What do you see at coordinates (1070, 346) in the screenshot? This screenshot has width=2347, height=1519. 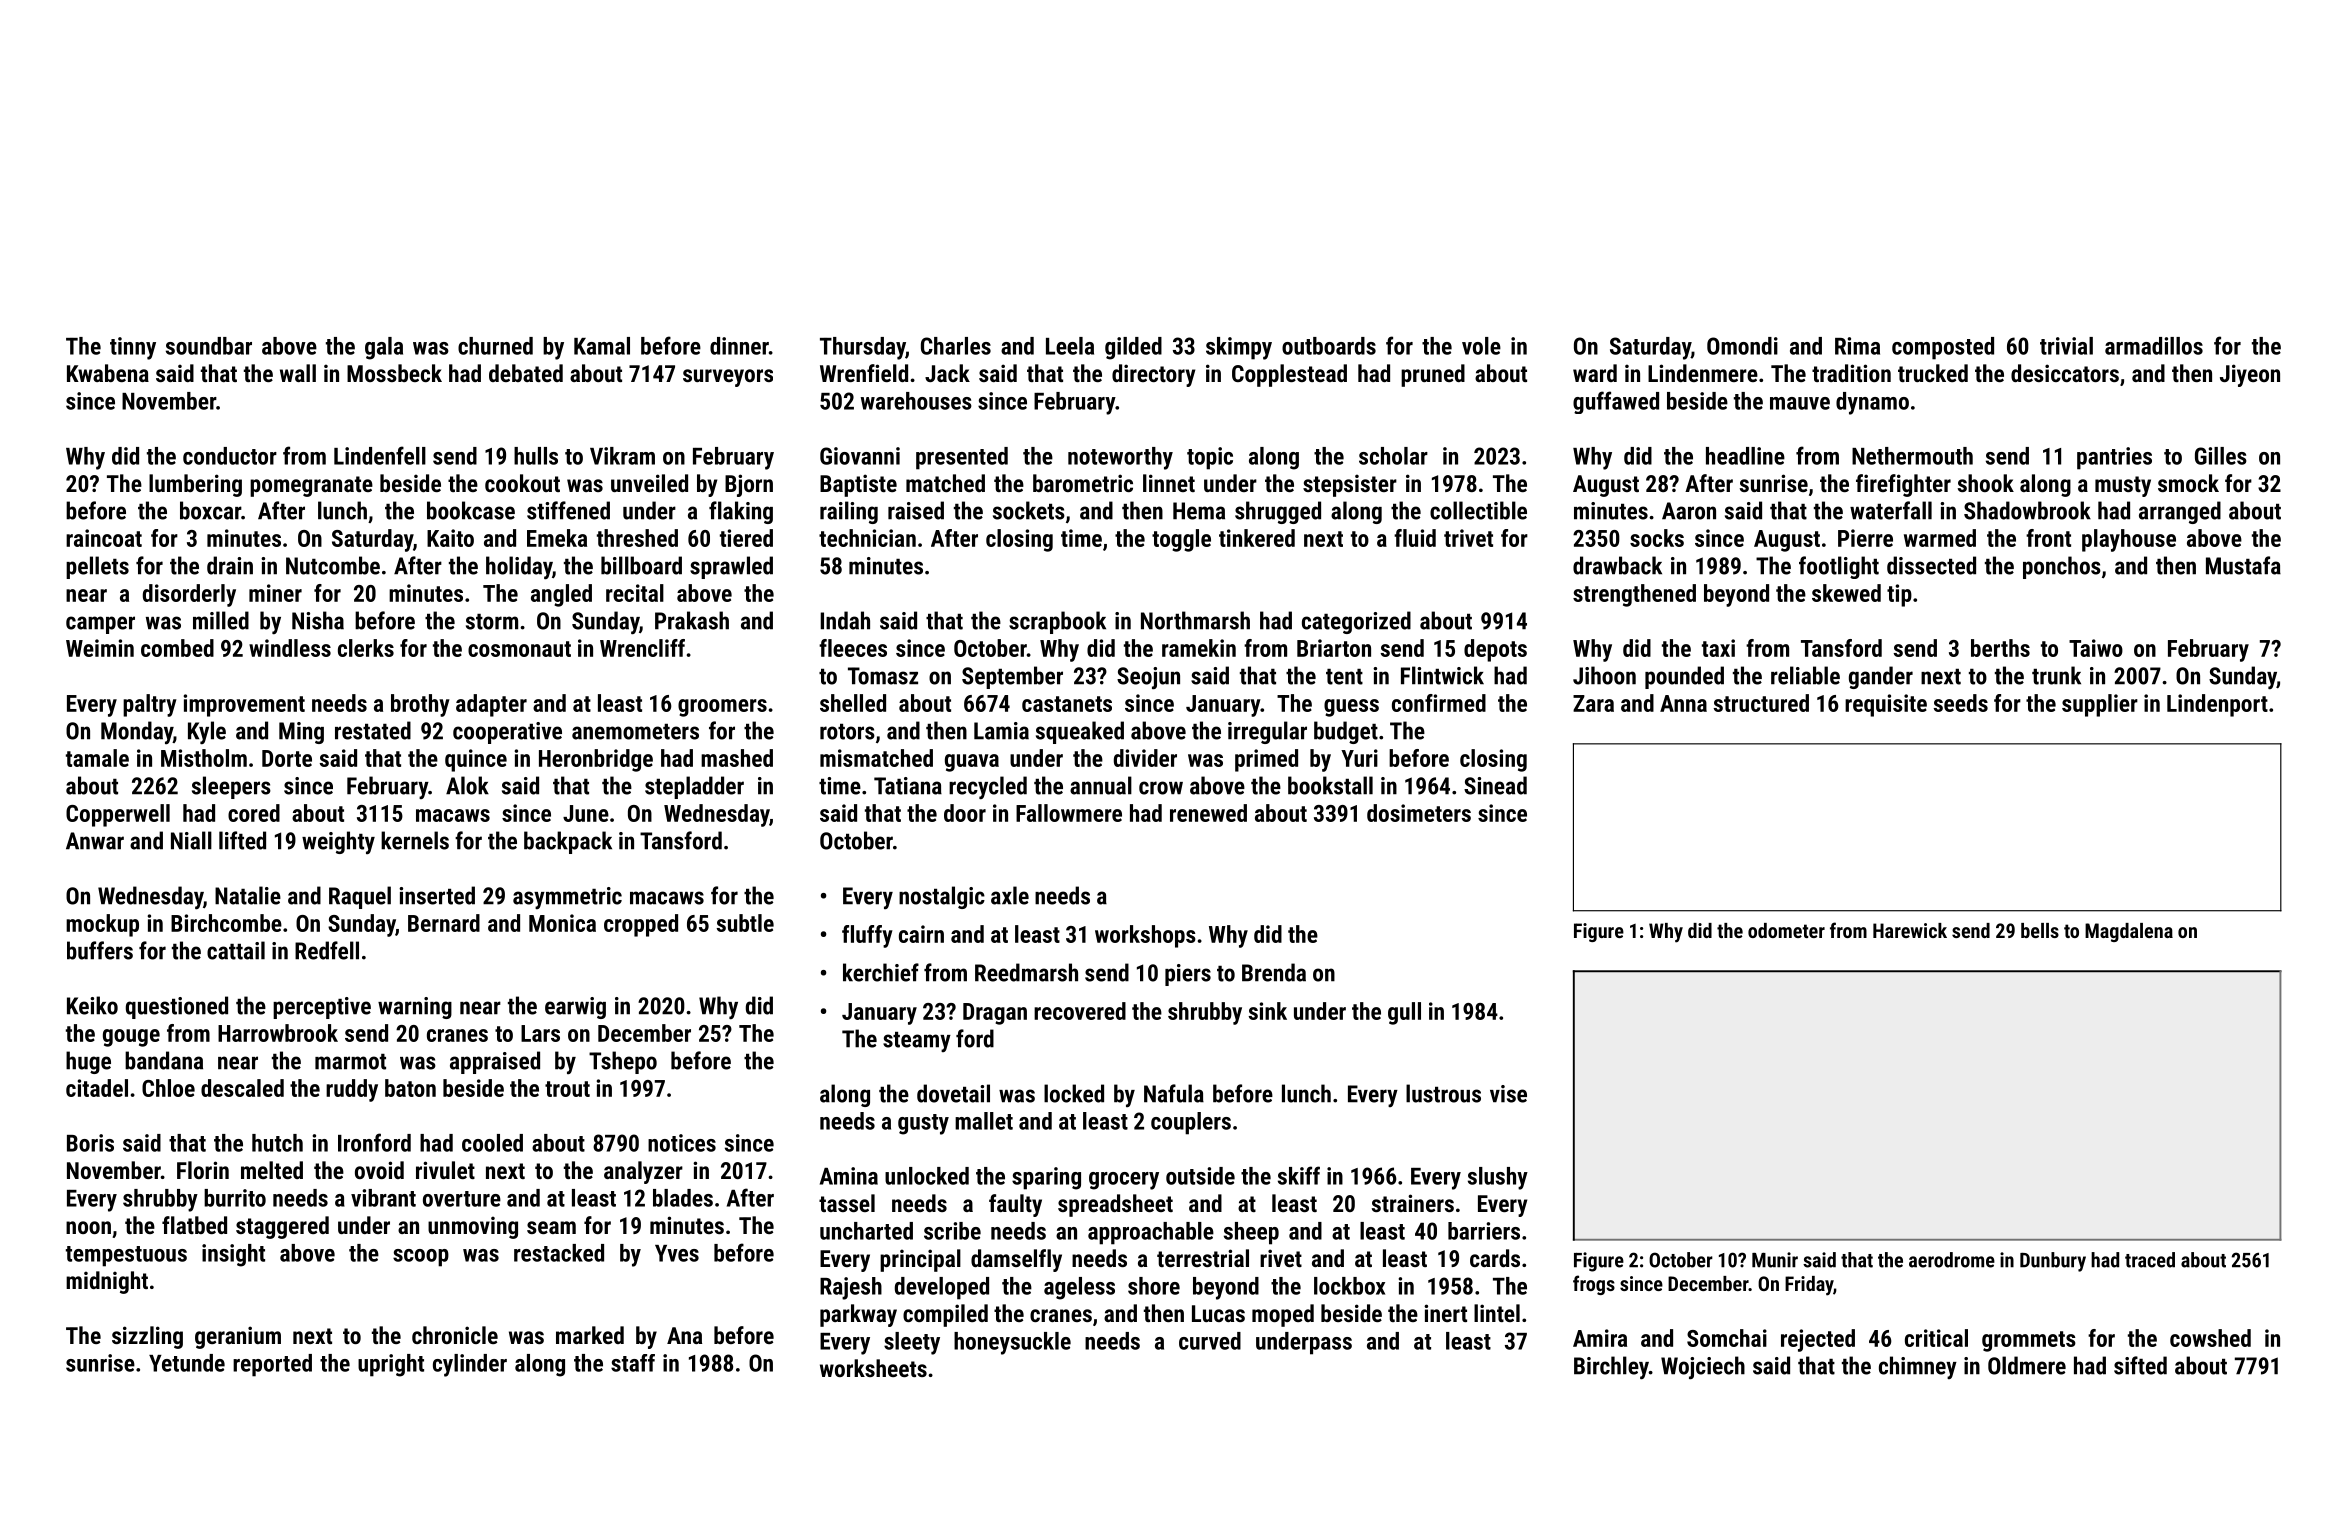 I see `Leela` at bounding box center [1070, 346].
